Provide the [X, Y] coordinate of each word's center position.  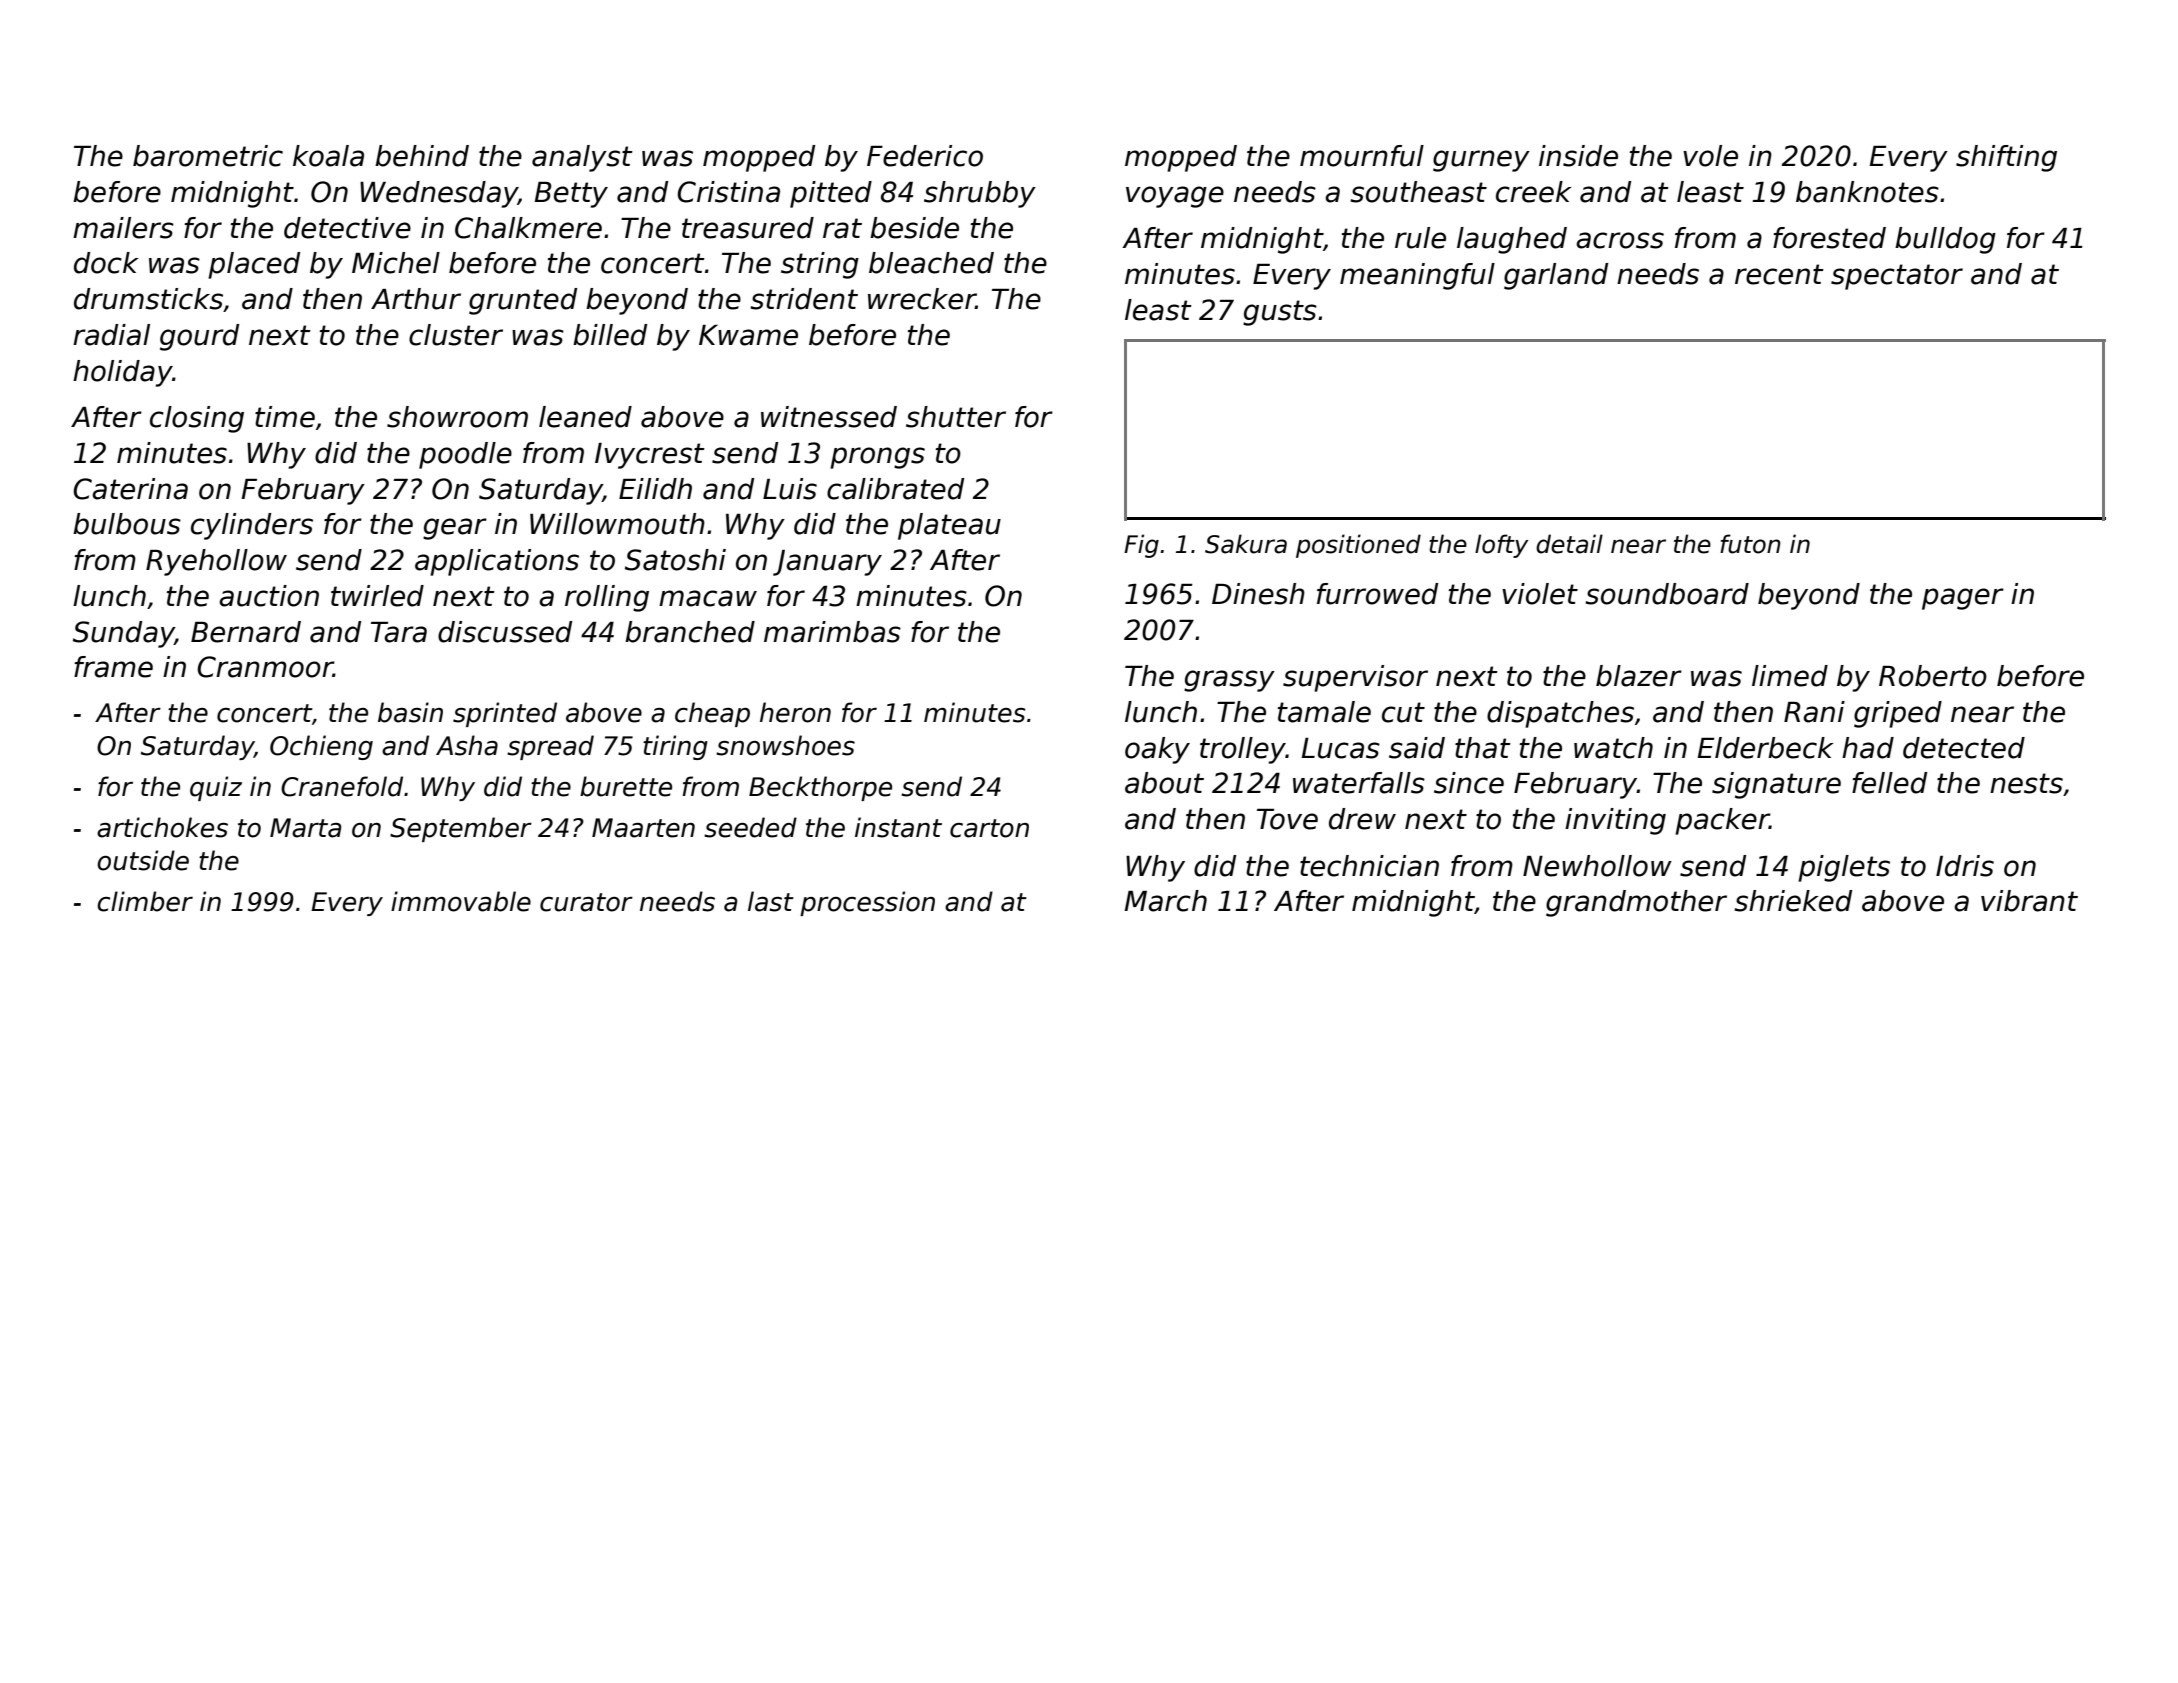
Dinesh [1258, 594]
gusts [1280, 313]
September [461, 829]
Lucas [1340, 748]
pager [1963, 599]
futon [1750, 544]
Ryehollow [216, 562]
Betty [571, 195]
